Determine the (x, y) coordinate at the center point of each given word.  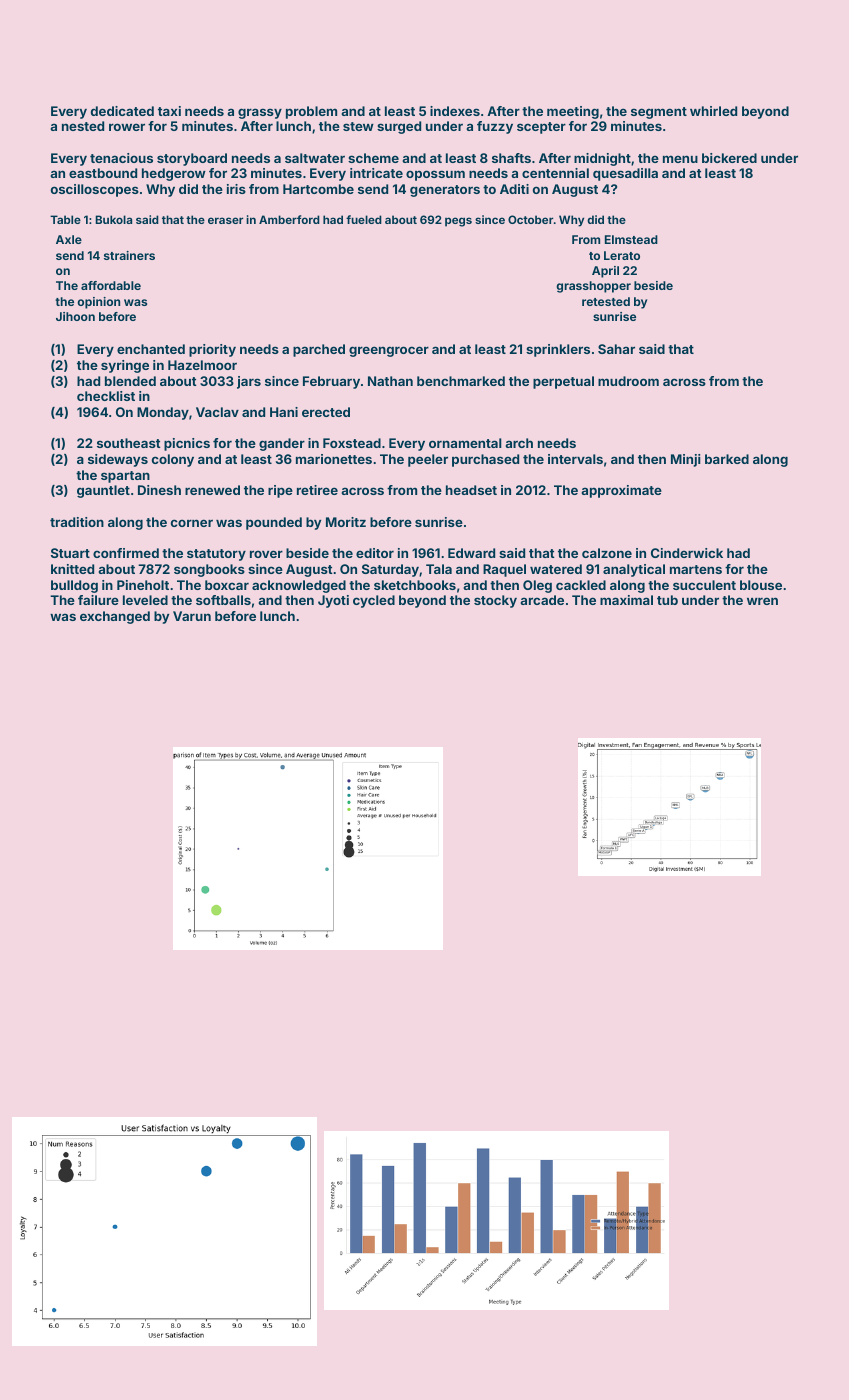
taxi (169, 111)
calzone (607, 553)
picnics (187, 444)
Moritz (346, 522)
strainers (129, 255)
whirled (713, 111)
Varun (192, 616)
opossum (435, 175)
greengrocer (389, 351)
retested (606, 301)
